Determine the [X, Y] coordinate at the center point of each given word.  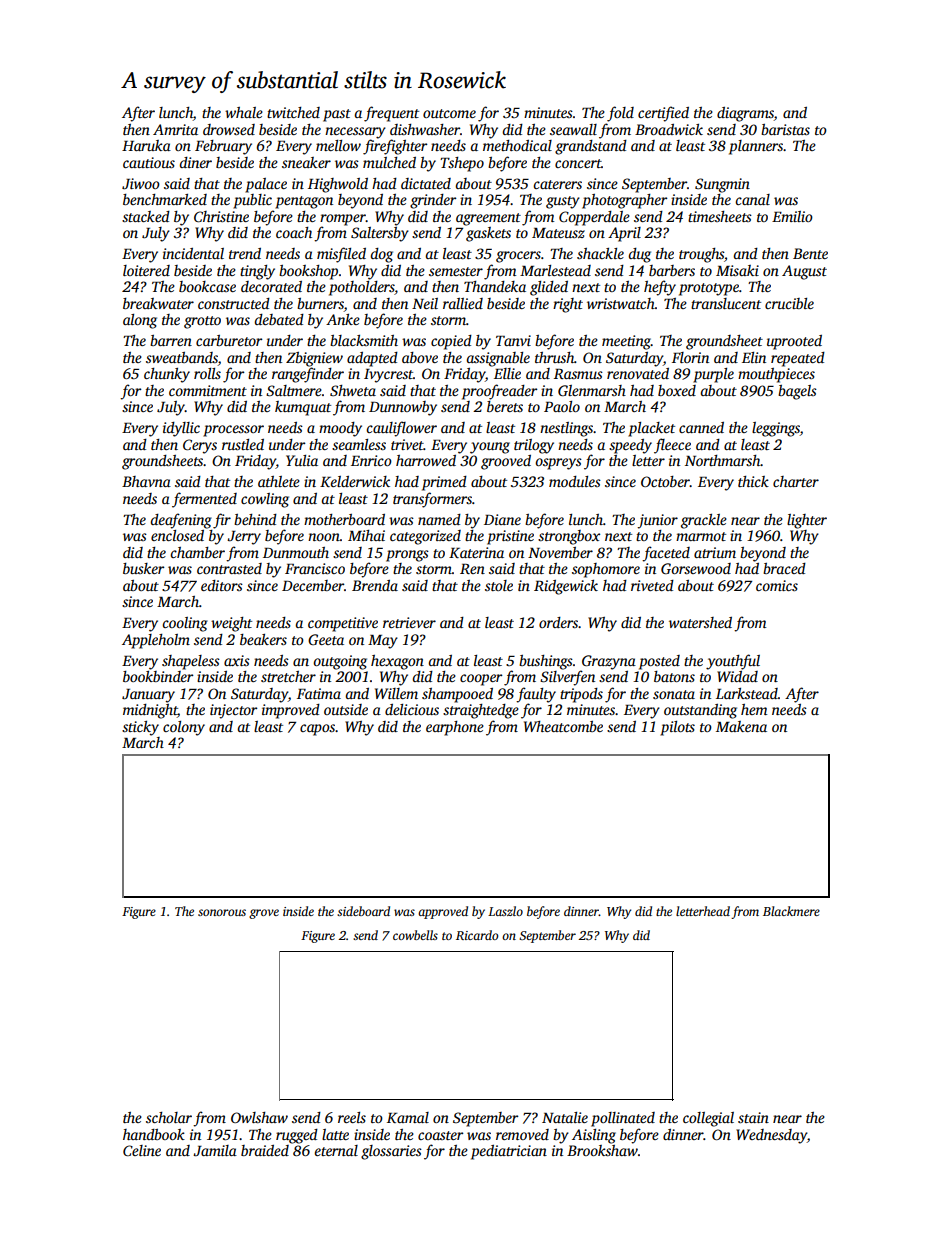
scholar [169, 1117]
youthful [733, 662]
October [665, 481]
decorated [271, 286]
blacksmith [364, 340]
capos [317, 730]
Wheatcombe [563, 726]
